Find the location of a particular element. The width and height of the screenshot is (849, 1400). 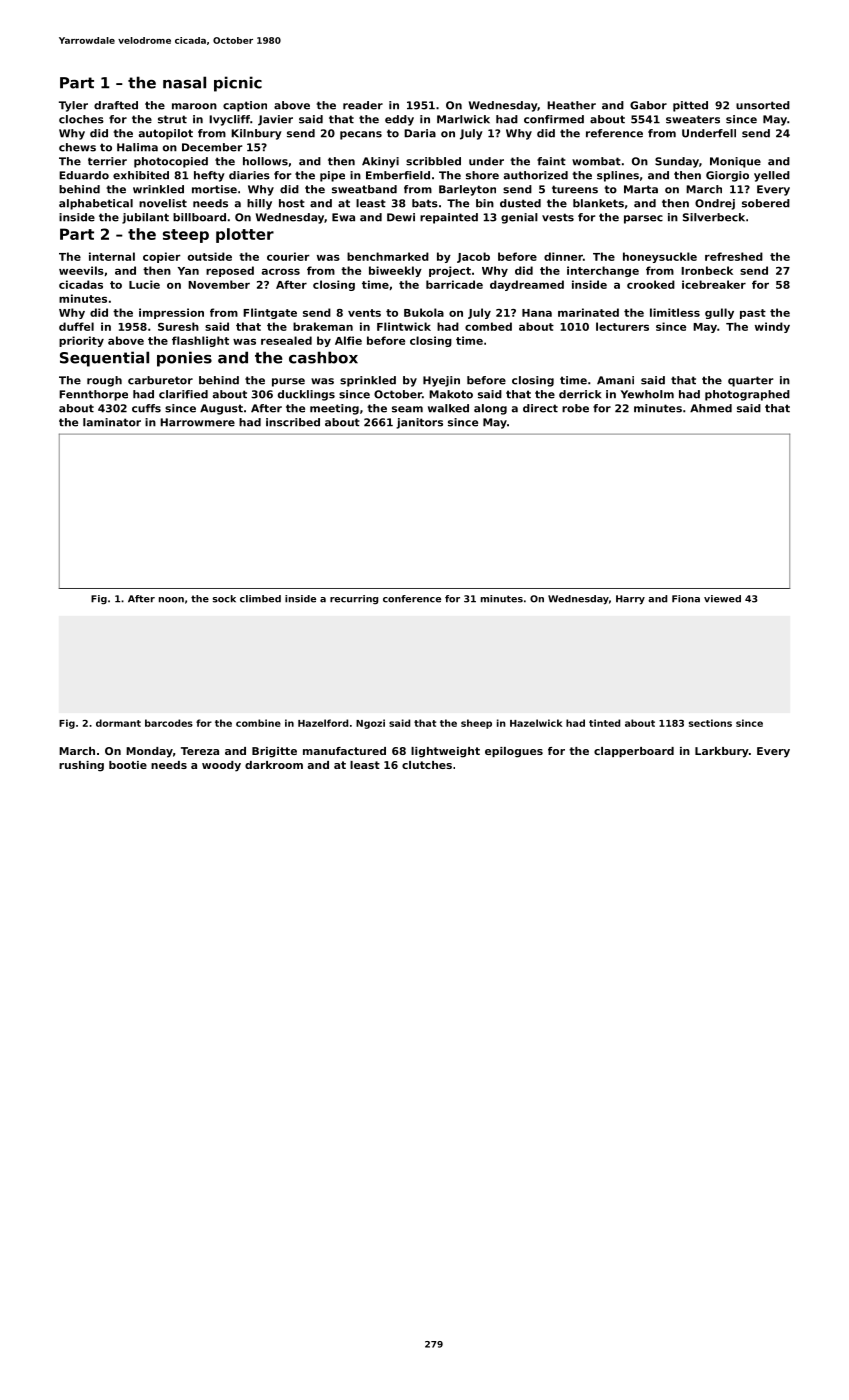

dormant is located at coordinates (118, 723).
